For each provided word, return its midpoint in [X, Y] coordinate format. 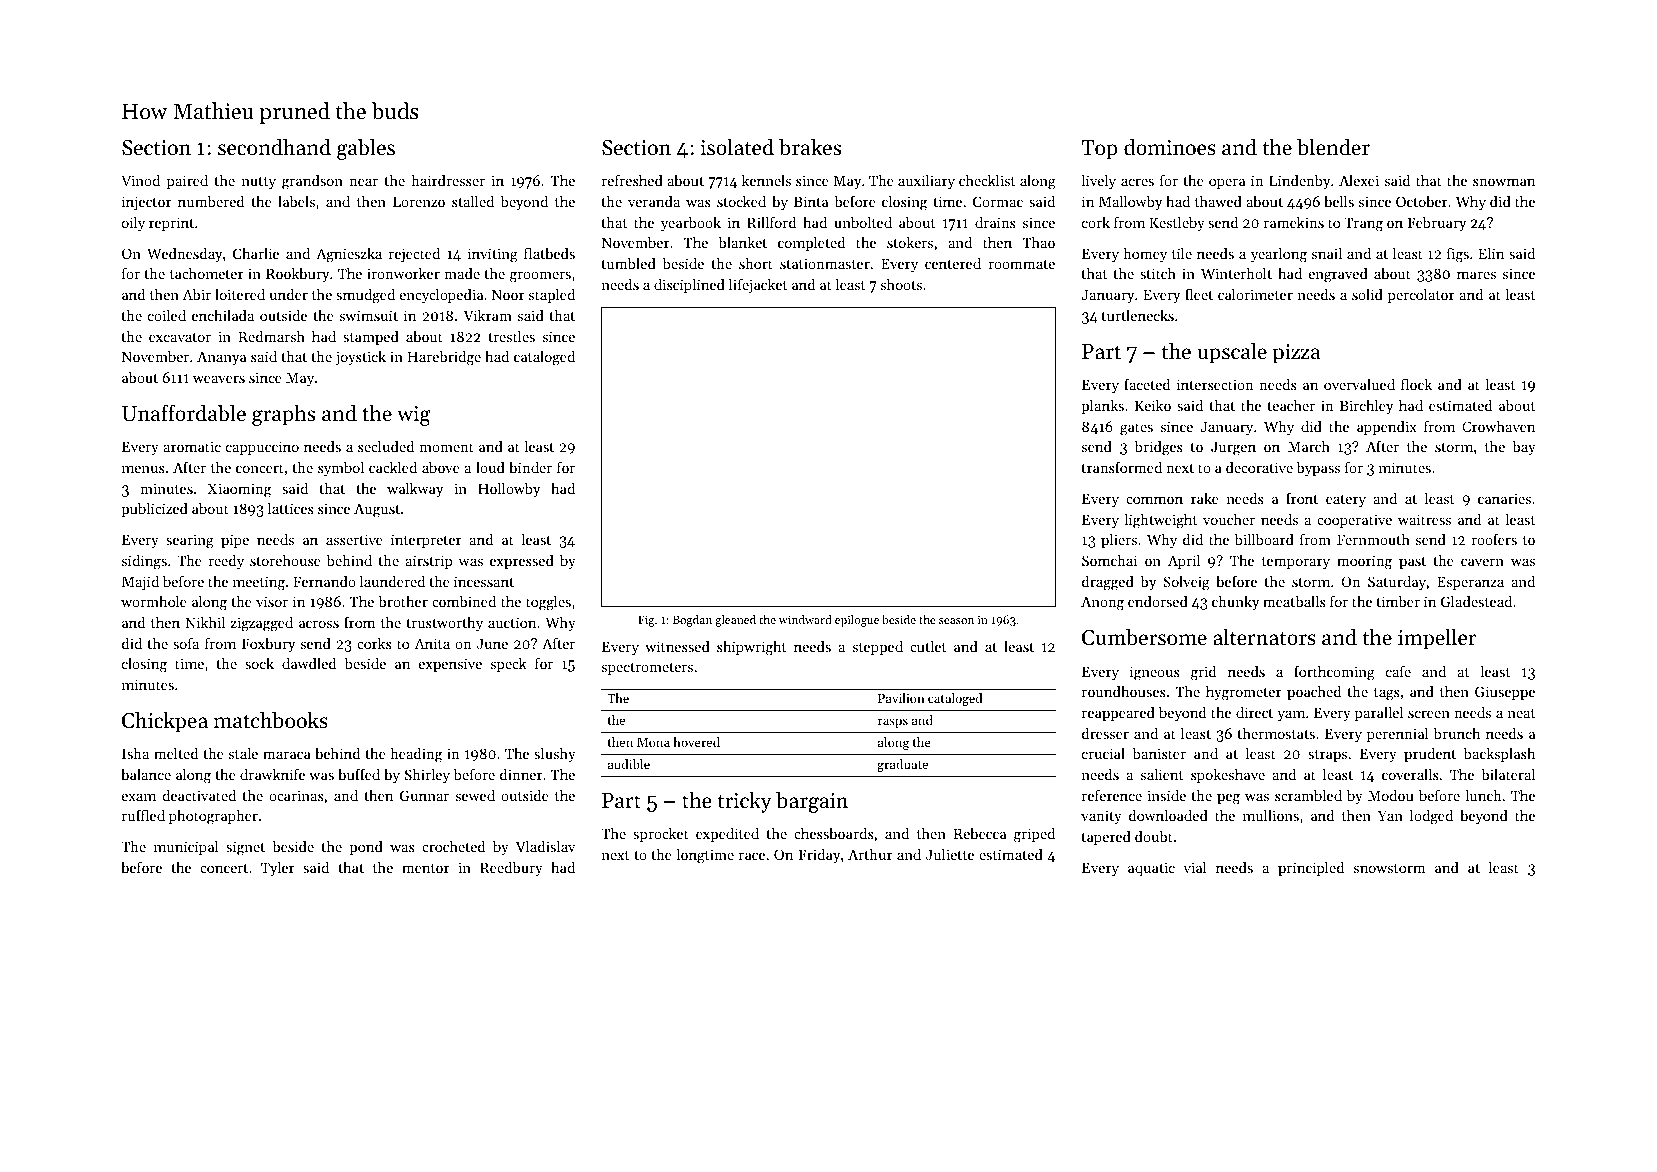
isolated [737, 147]
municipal [186, 848]
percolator [1421, 296]
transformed [1122, 467]
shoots [901, 284]
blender [1333, 147]
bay [1524, 448]
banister [1159, 753]
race [752, 856]
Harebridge [444, 358]
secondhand [274, 147]
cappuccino [262, 448]
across [319, 624]
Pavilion [901, 698]
